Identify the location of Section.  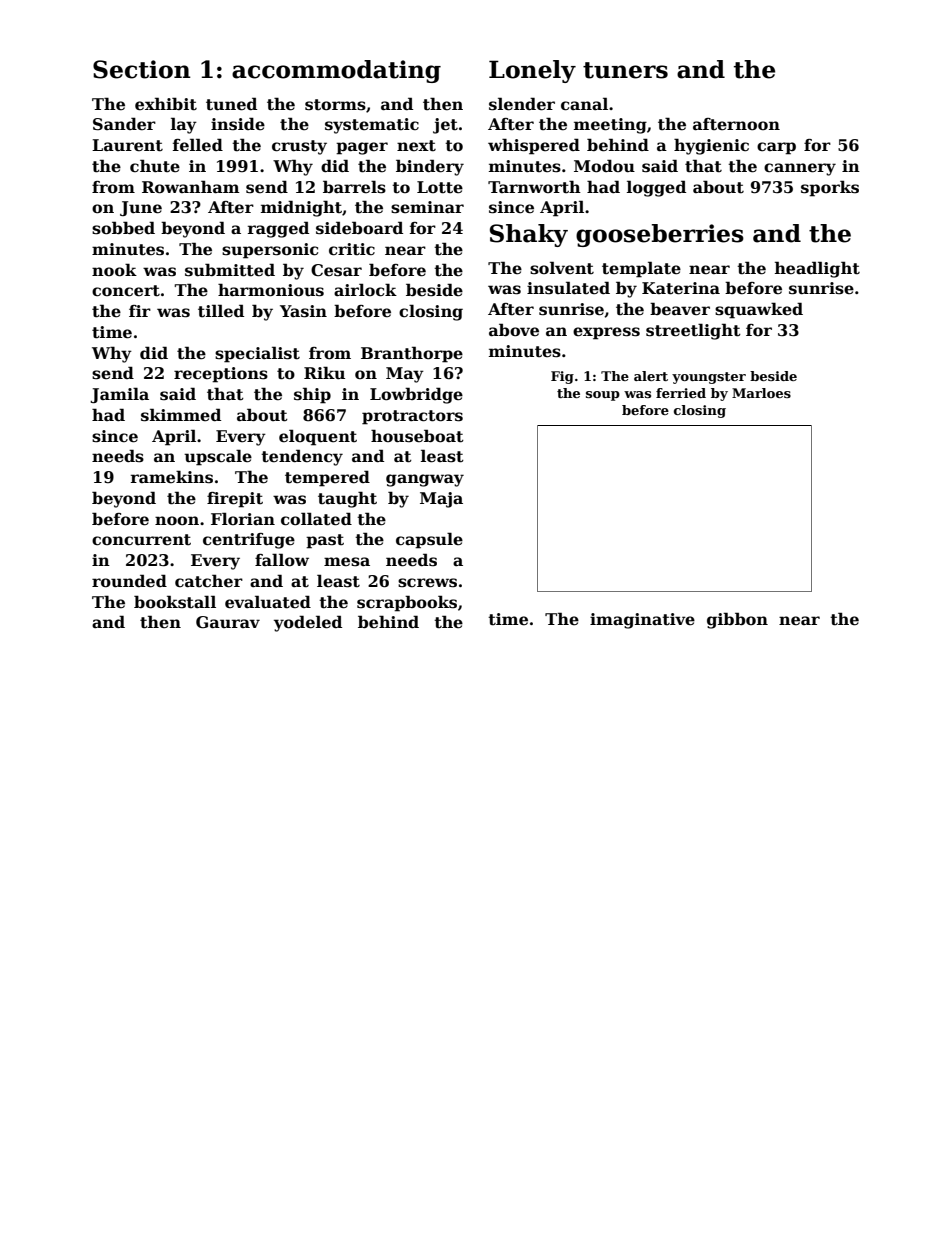
(142, 69).
